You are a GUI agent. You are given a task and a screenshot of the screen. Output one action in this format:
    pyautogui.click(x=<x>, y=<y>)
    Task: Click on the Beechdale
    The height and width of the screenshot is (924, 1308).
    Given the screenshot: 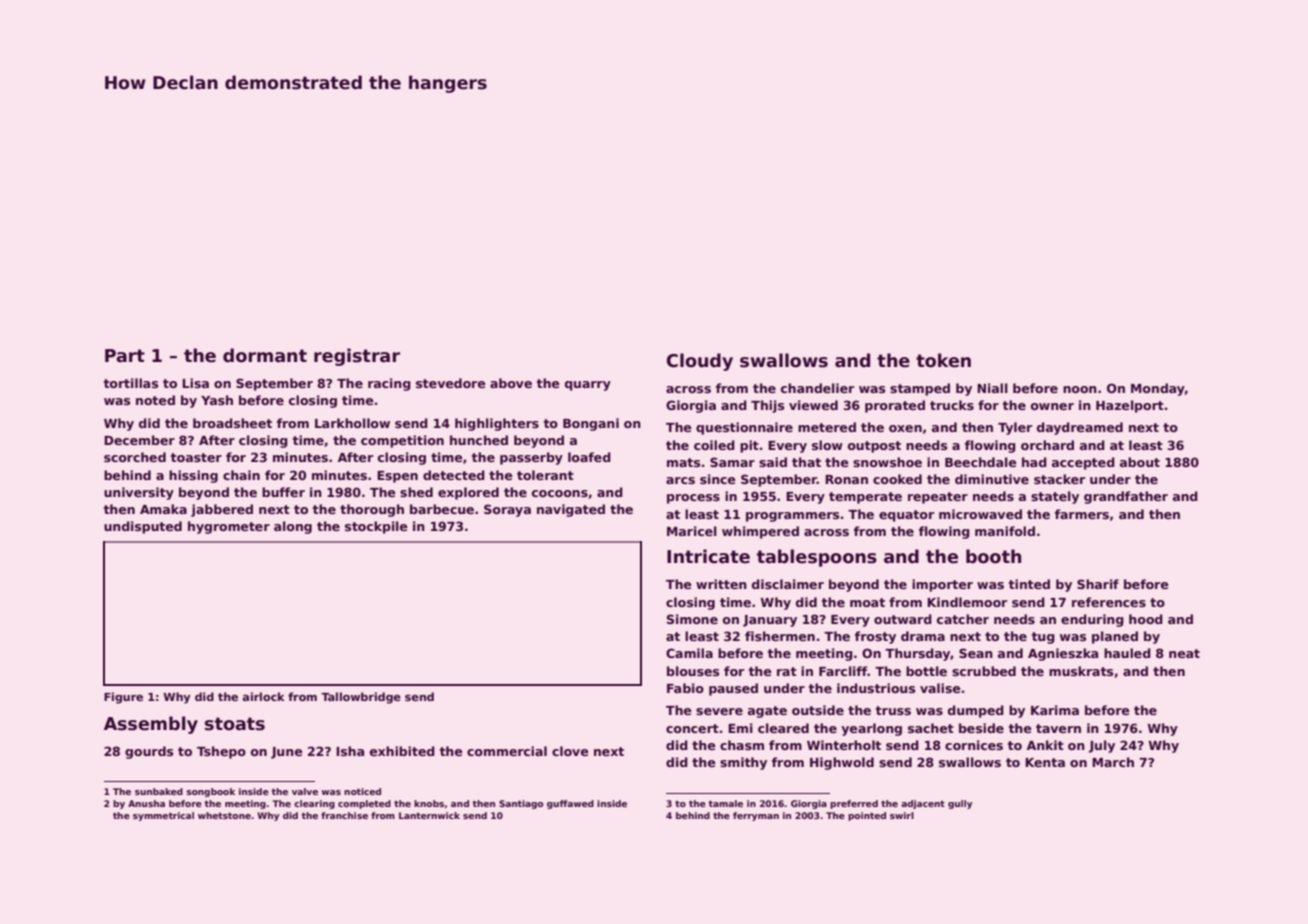 What is the action you would take?
    pyautogui.click(x=980, y=462)
